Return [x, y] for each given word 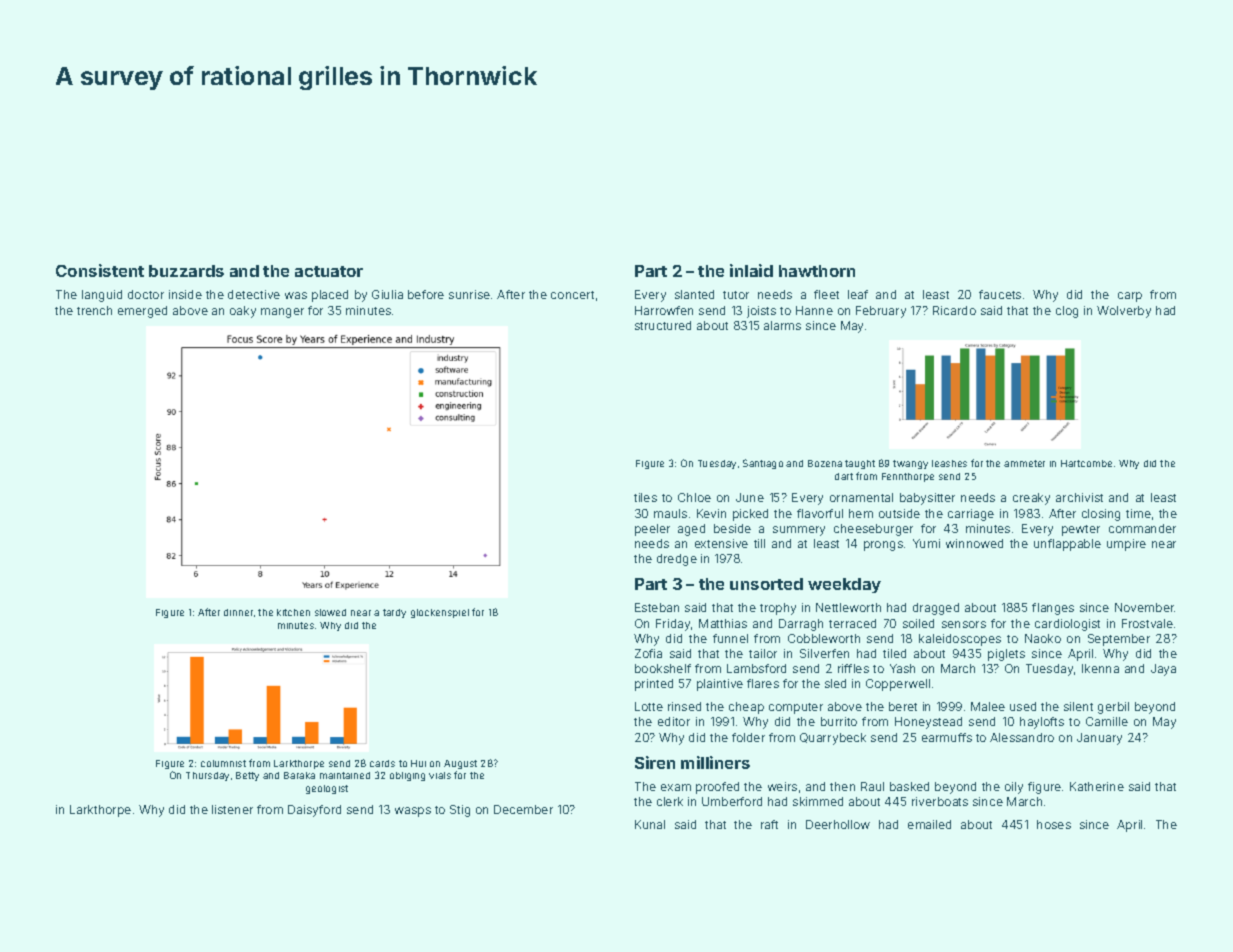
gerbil [1113, 708]
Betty [247, 776]
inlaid [751, 270]
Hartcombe [1086, 463]
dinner [238, 612]
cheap [746, 708]
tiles [645, 497]
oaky [243, 312]
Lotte [649, 706]
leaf [858, 294]
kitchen [293, 612]
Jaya [1163, 670]
